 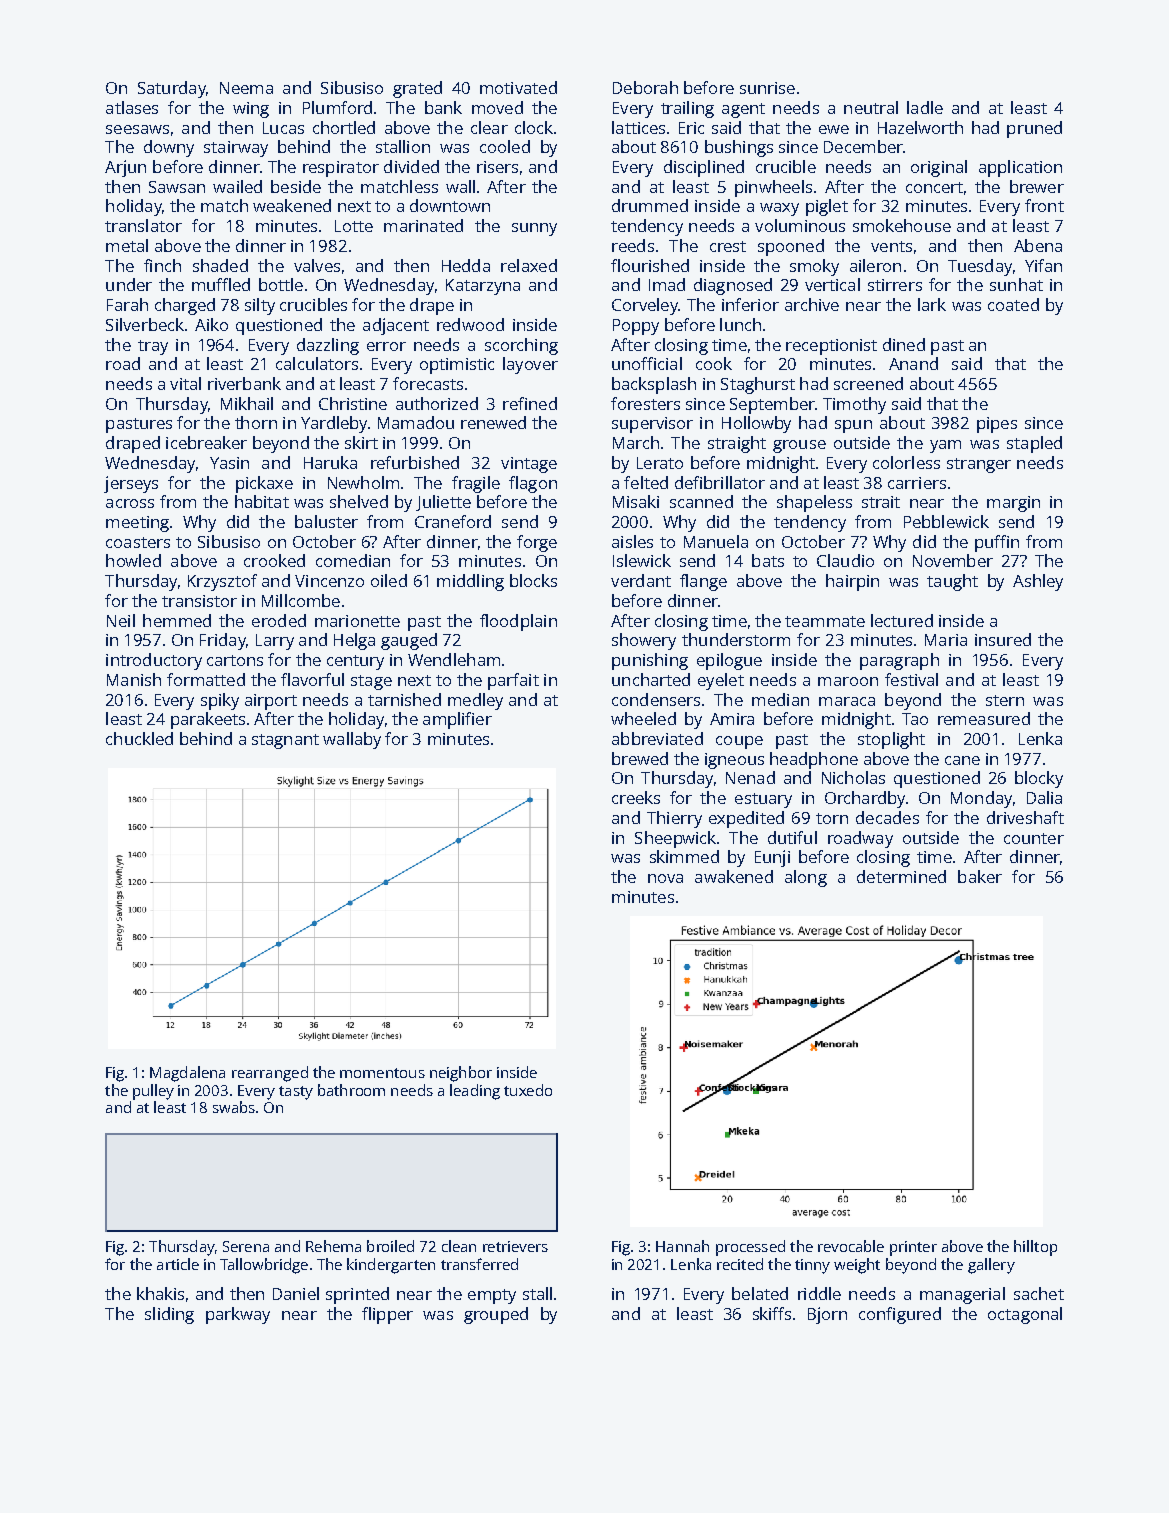 I want to click on printer, so click(x=913, y=1248).
